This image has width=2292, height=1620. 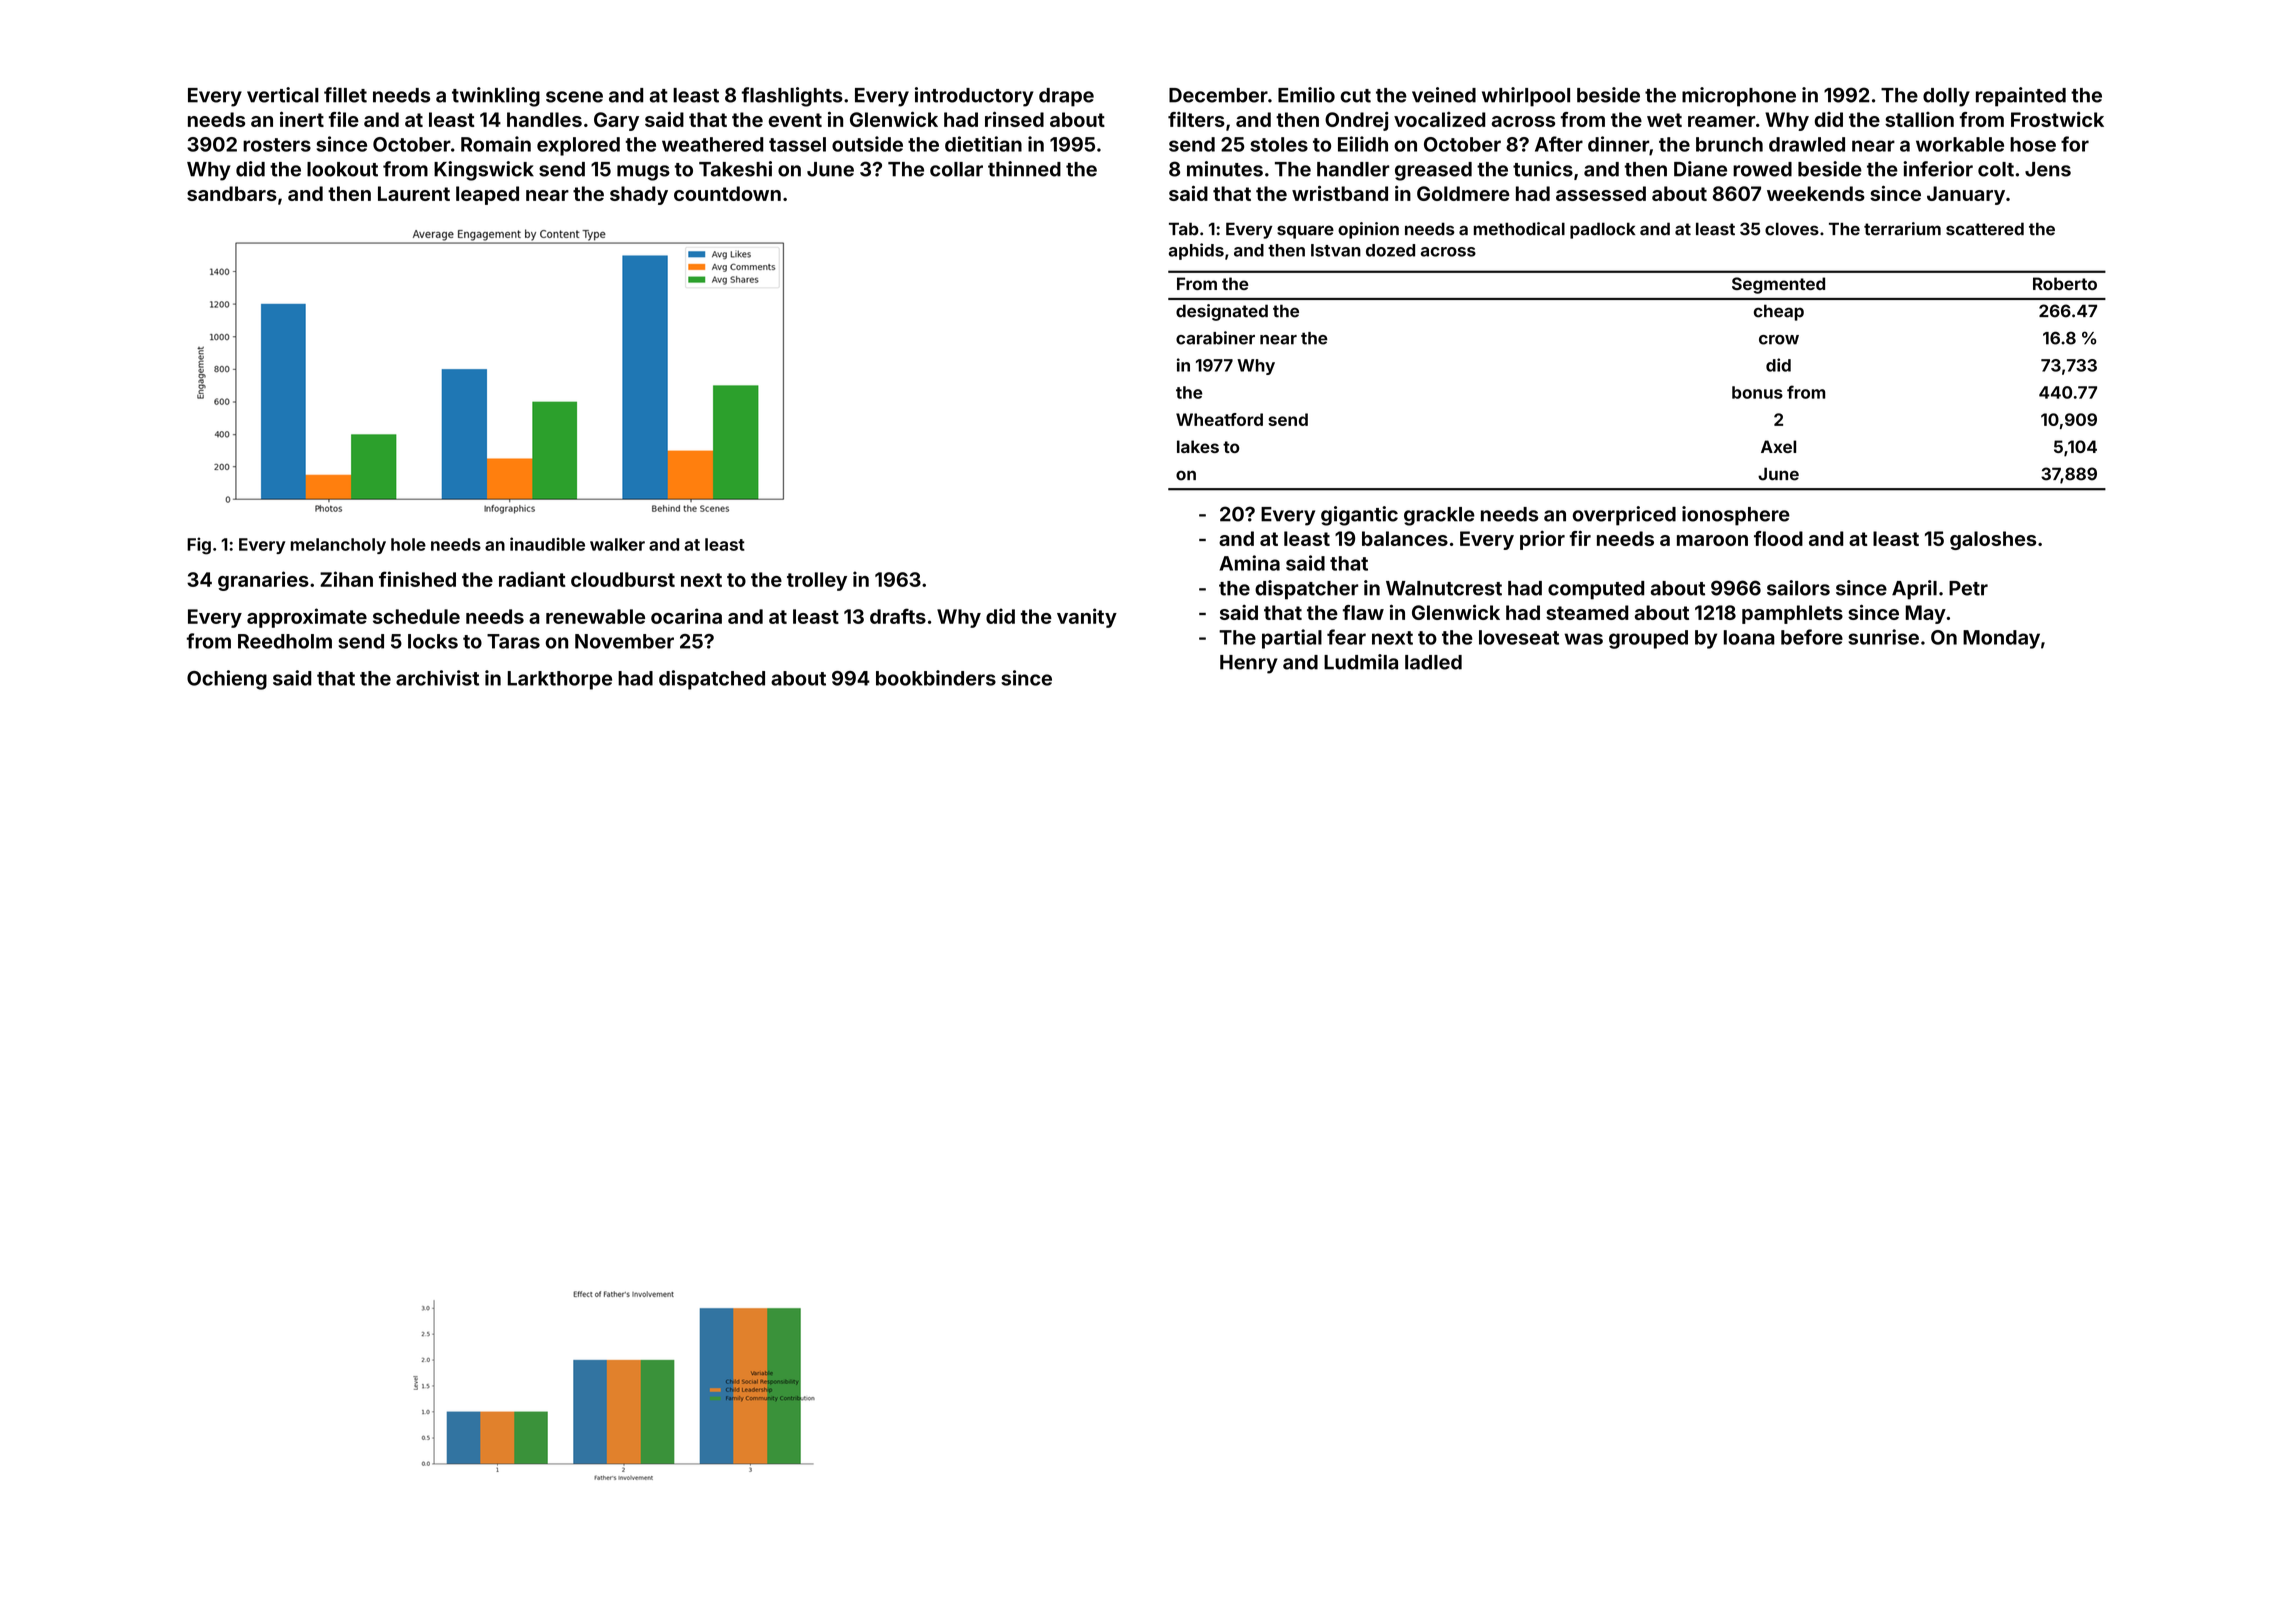 I want to click on weathered, so click(x=713, y=144).
